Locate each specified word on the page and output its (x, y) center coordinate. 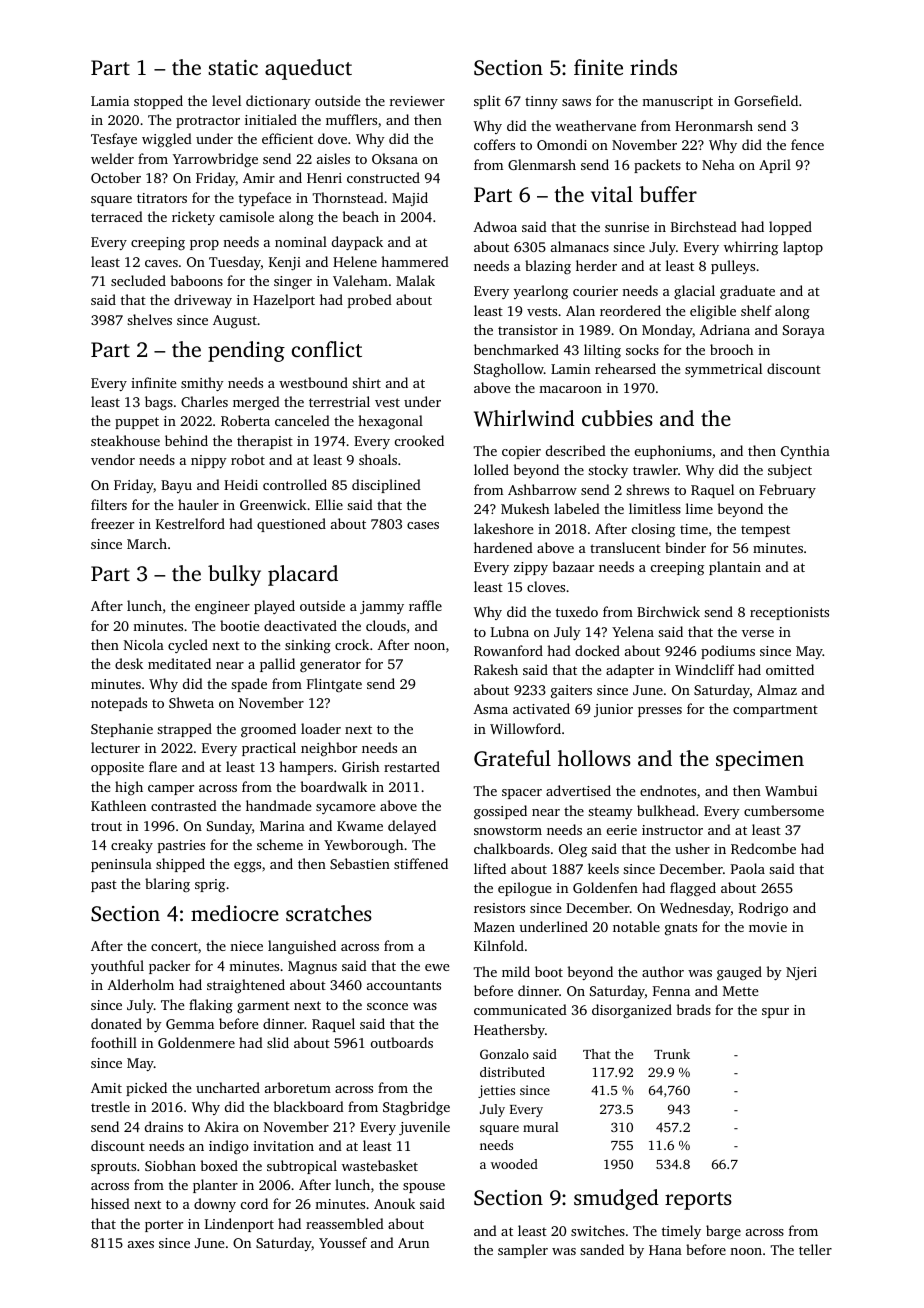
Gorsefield (766, 100)
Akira (221, 1126)
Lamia (110, 101)
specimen (760, 761)
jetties (496, 1091)
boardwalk (334, 786)
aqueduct (308, 69)
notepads (119, 704)
